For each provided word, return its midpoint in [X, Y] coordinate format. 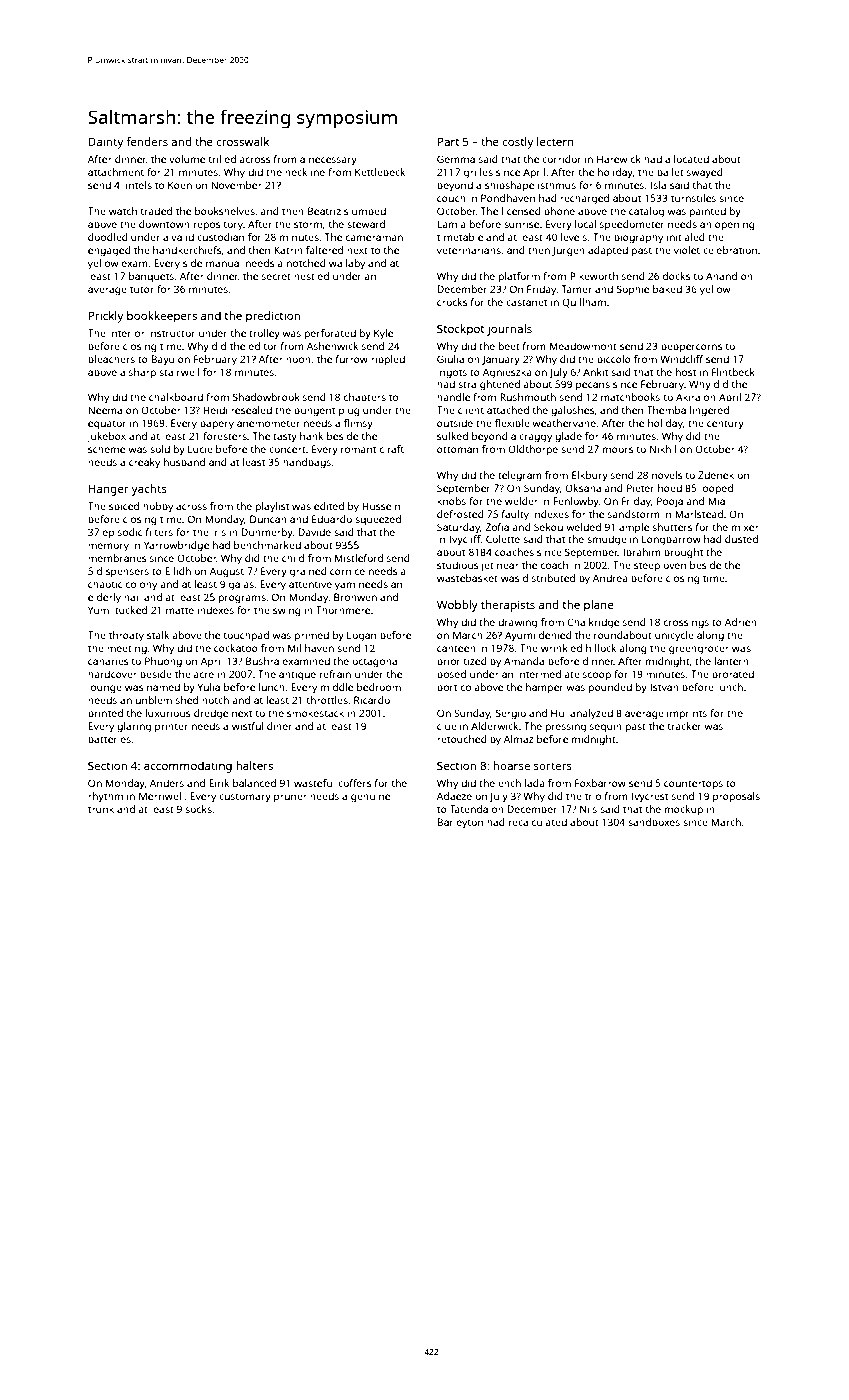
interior [127, 333]
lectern [555, 141]
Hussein [381, 506]
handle [453, 397]
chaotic [105, 584]
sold [160, 449]
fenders [147, 141]
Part [448, 141]
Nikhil [663, 449]
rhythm [105, 797]
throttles [327, 700]
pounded [610, 688]
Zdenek [716, 475]
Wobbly [457, 606]
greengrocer [699, 650]
